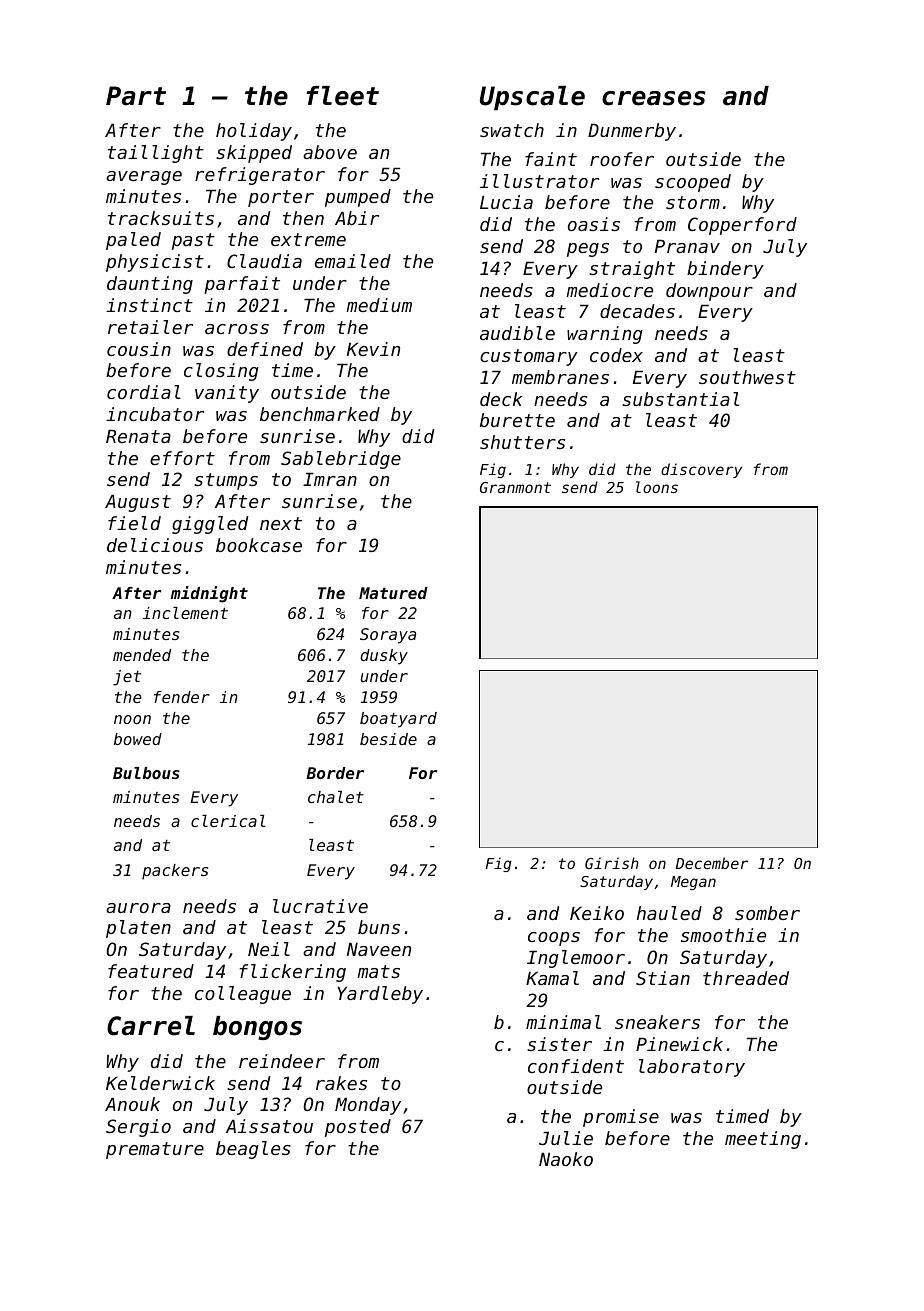 The height and width of the screenshot is (1311, 924). Describe the element at coordinates (566, 1159) in the screenshot. I see `Naoko` at that location.
